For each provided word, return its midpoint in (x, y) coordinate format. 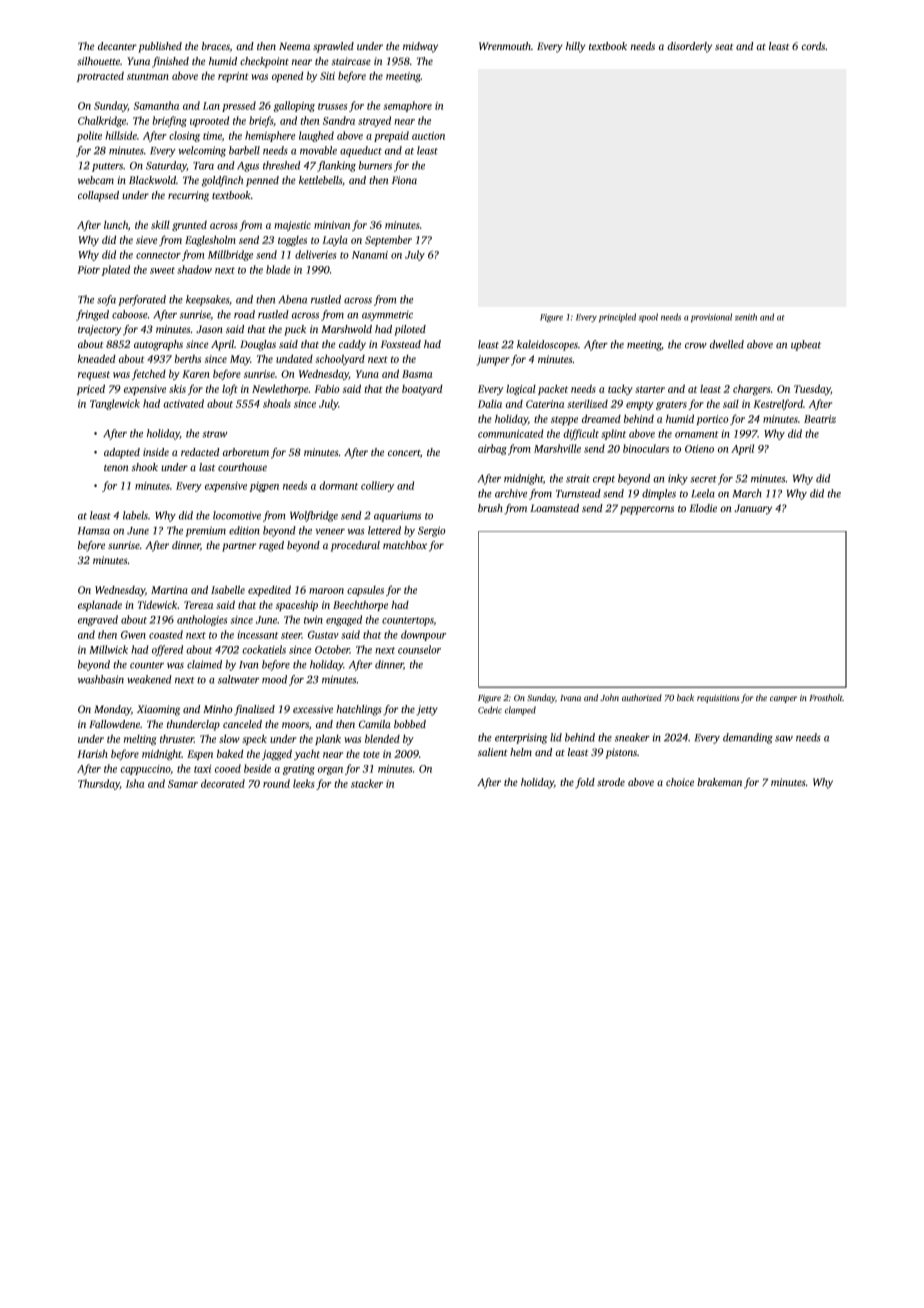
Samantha (156, 105)
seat (724, 47)
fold (585, 783)
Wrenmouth (505, 46)
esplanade (100, 606)
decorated (223, 783)
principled (617, 317)
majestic (292, 226)
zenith (746, 317)
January (753, 509)
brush (490, 508)
